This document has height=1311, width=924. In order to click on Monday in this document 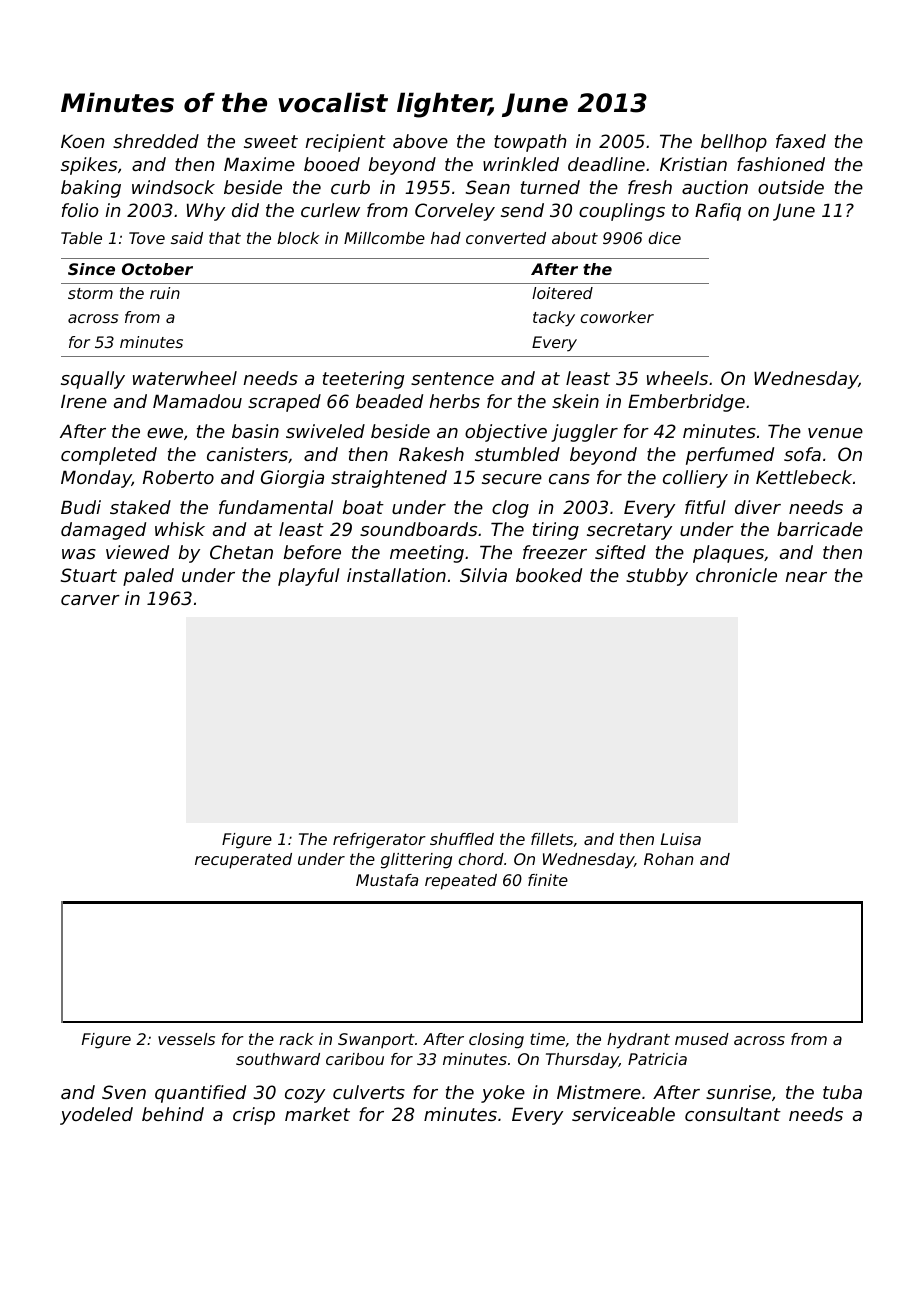, I will do `click(96, 479)`.
